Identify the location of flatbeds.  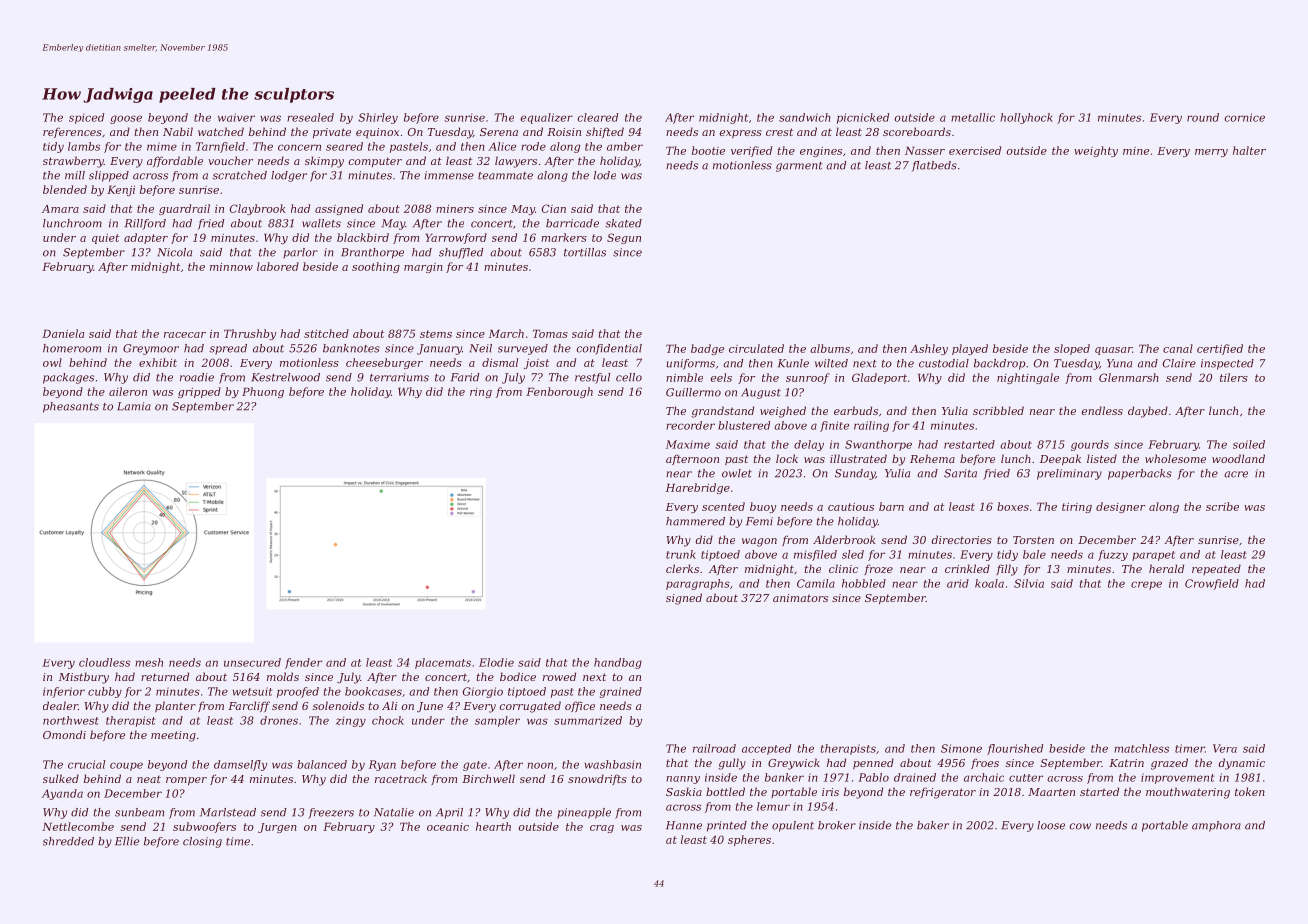
(934, 166).
